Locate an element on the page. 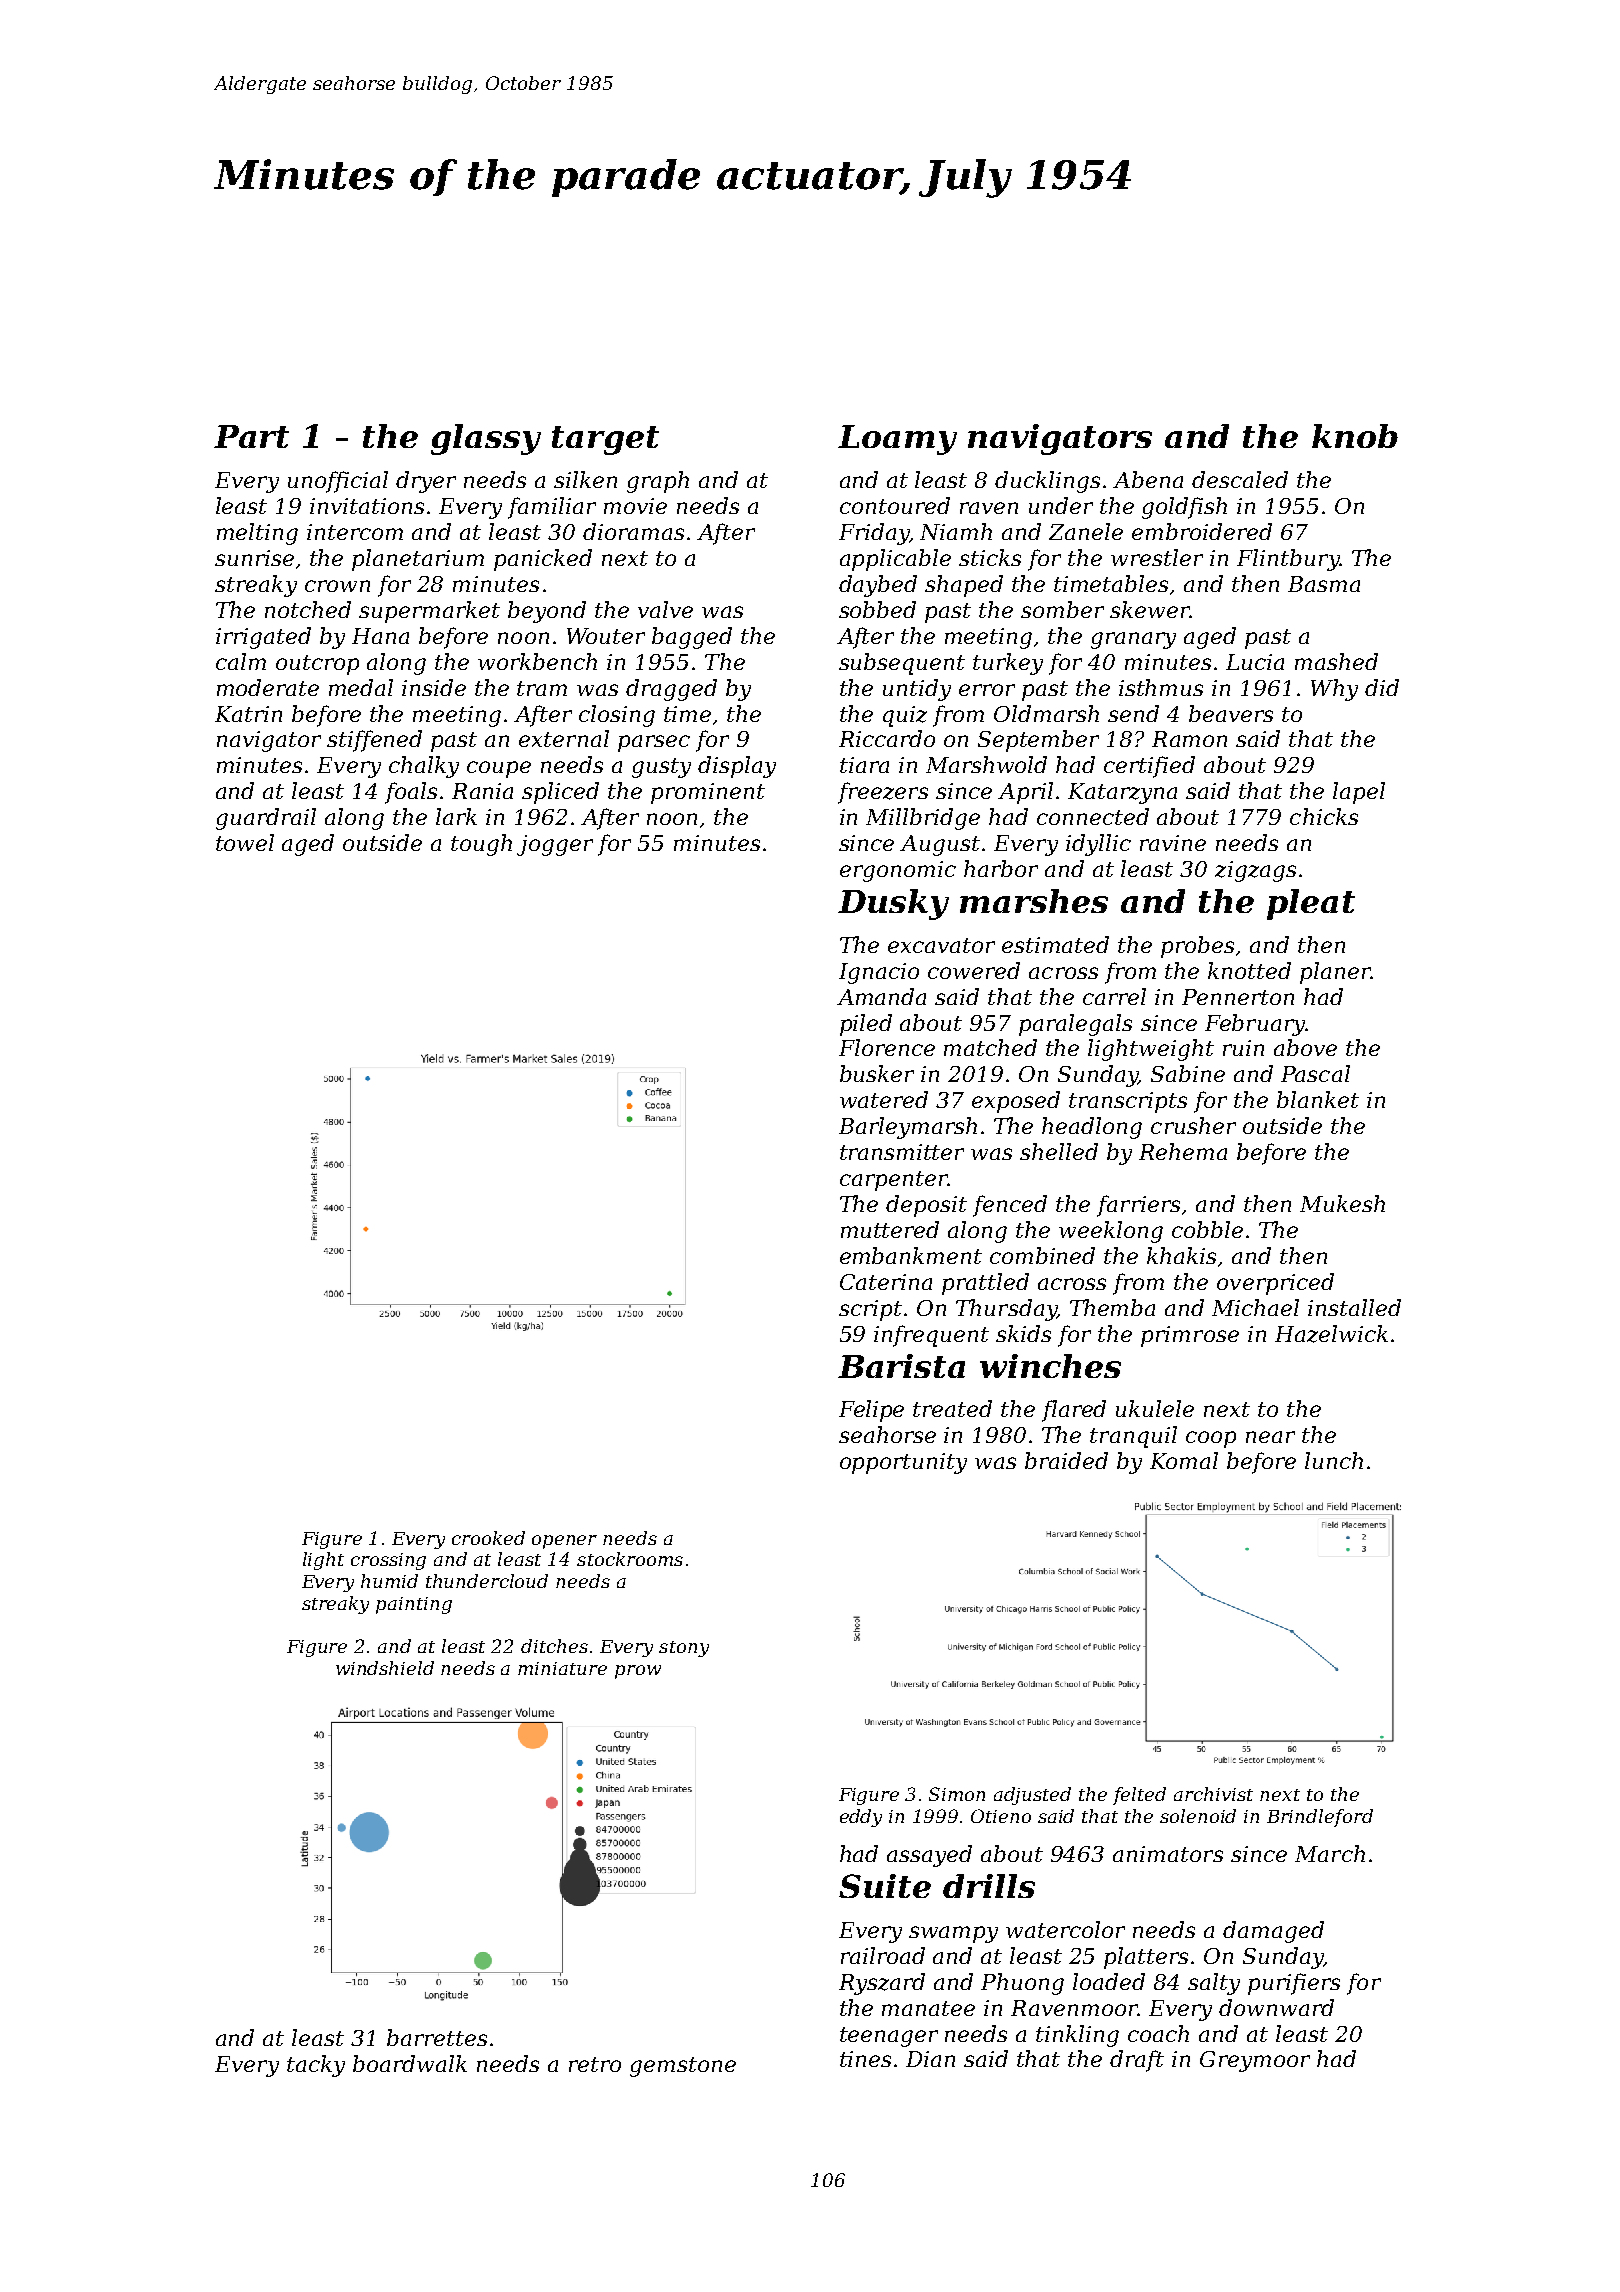  shaped is located at coordinates (964, 586).
